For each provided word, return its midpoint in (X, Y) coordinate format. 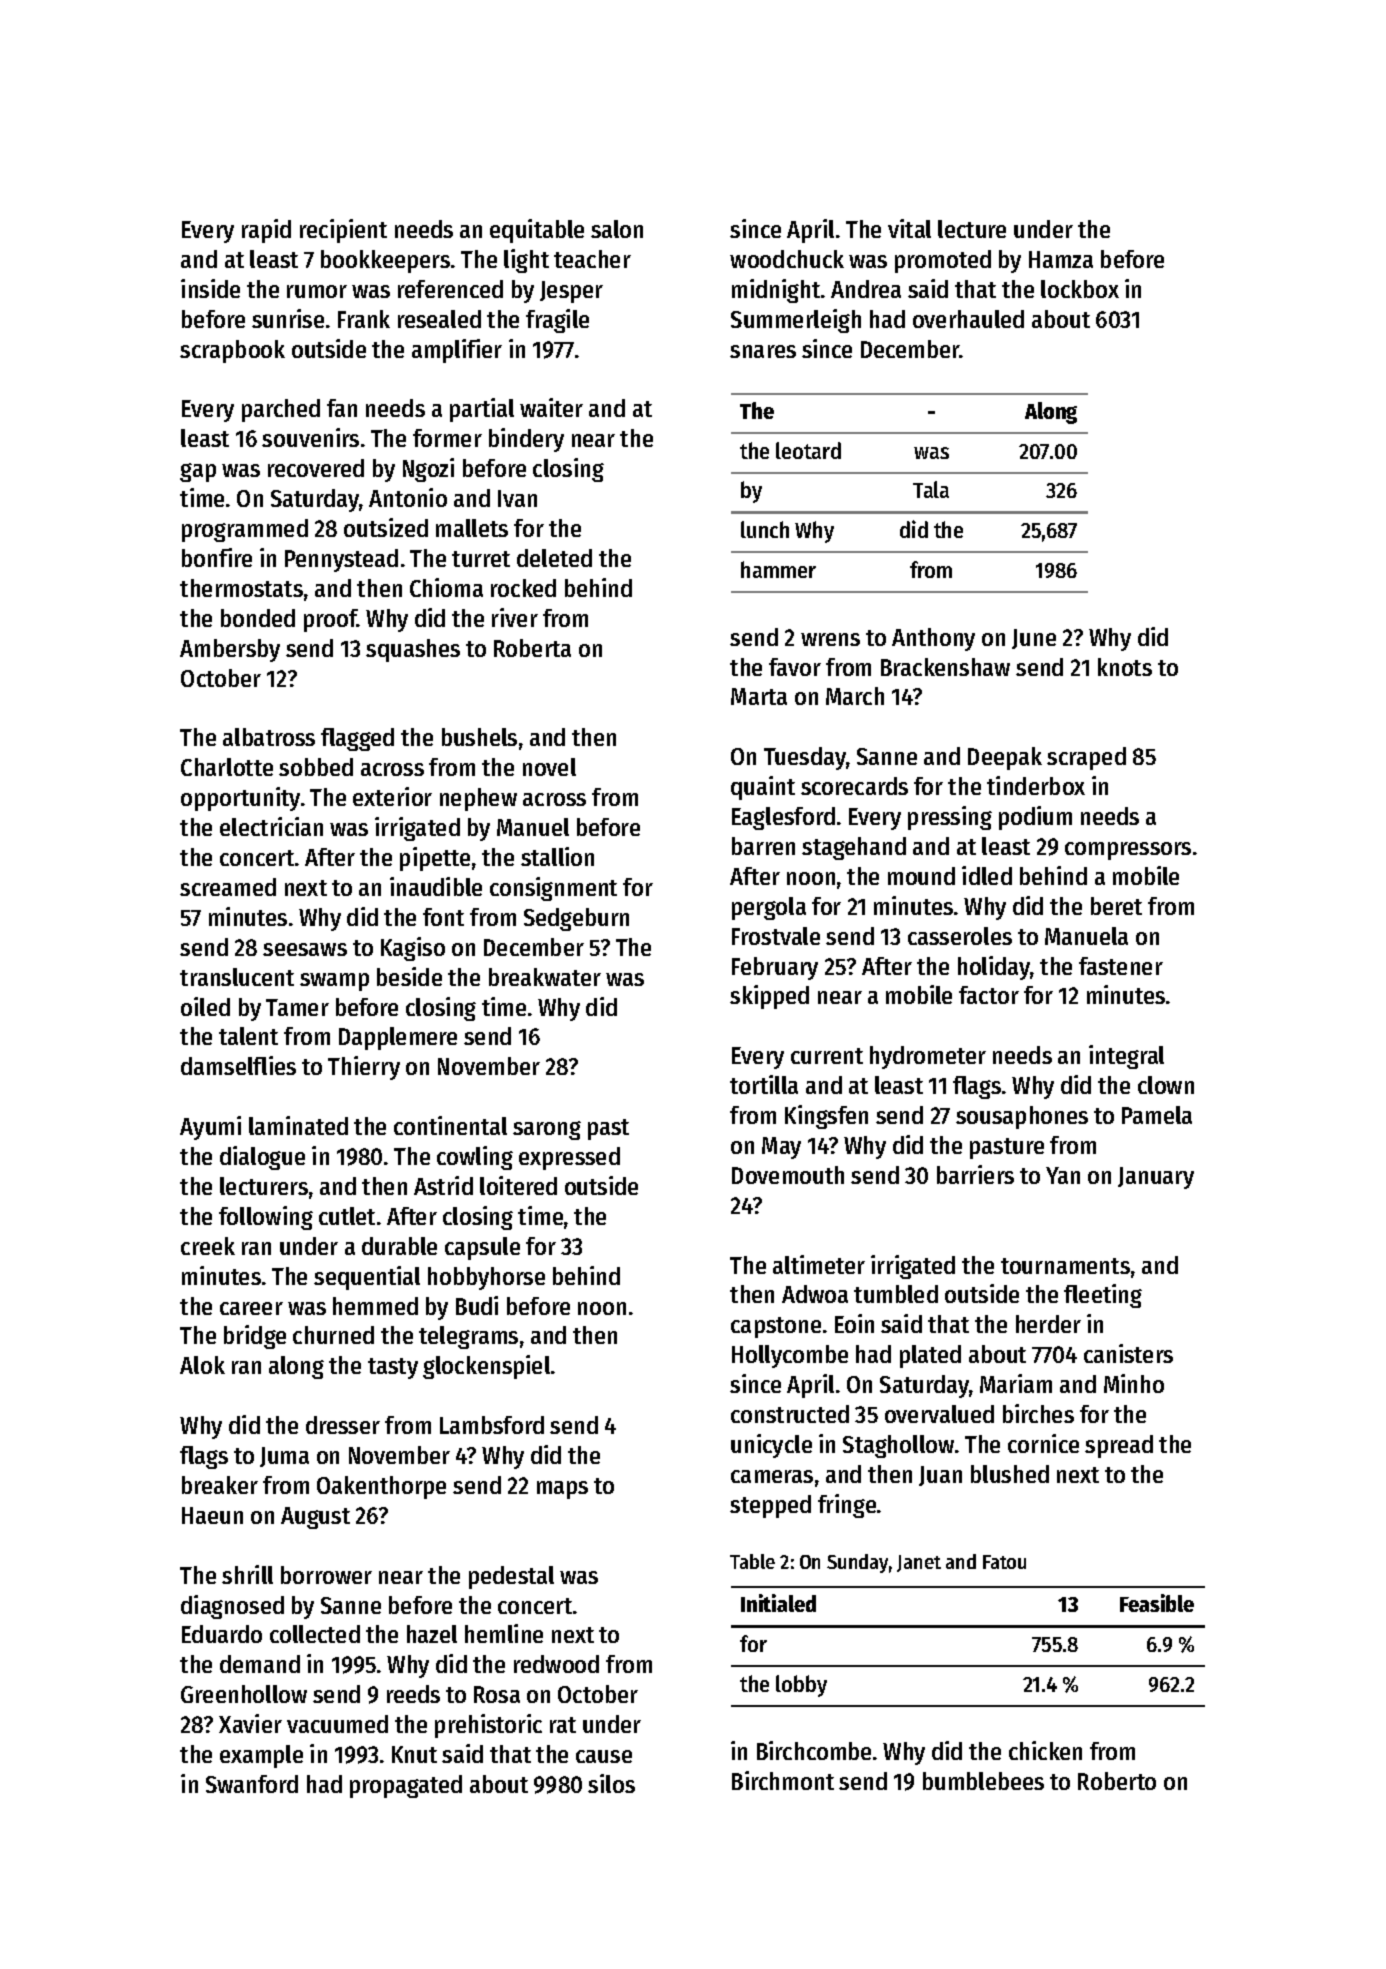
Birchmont (783, 1780)
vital (909, 228)
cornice (1043, 1443)
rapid (266, 231)
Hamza (1061, 259)
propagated (406, 1786)
